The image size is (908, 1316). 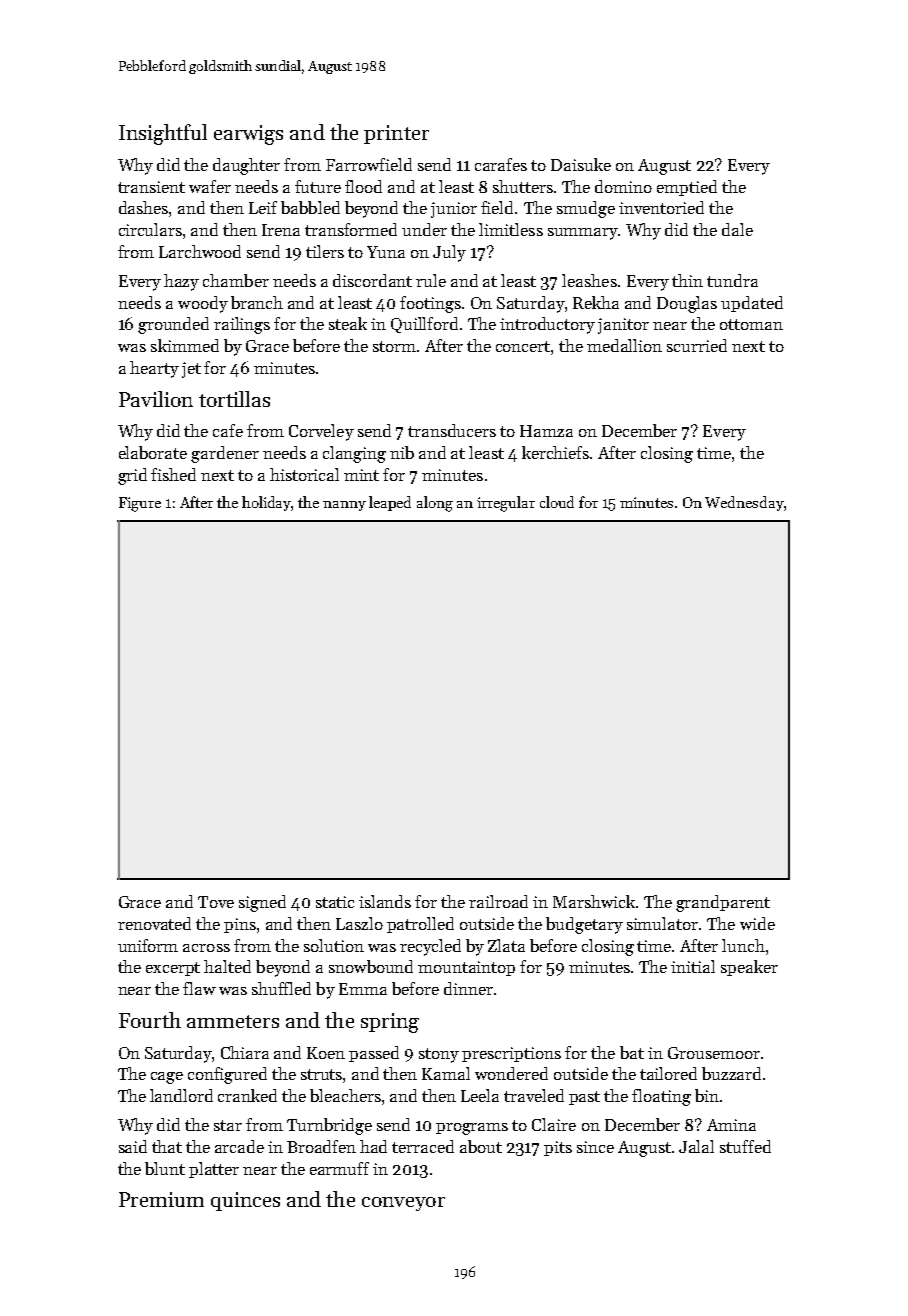 What do you see at coordinates (623, 186) in the screenshot?
I see `domino` at bounding box center [623, 186].
